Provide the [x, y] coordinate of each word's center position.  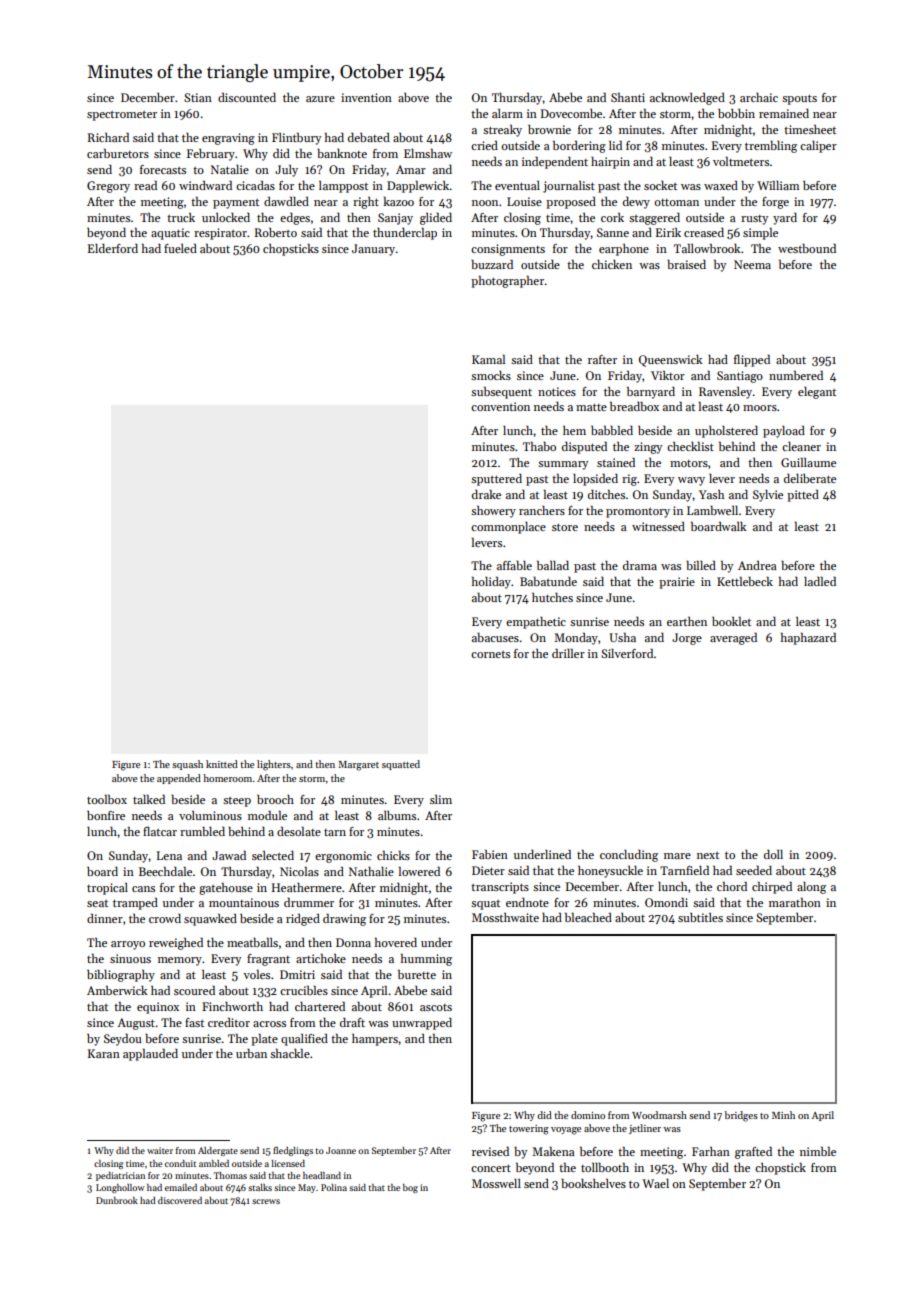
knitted [222, 764]
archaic [759, 97]
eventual [517, 185]
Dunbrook [117, 1200]
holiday [491, 583]
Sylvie [768, 496]
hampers [375, 1040]
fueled [180, 248]
